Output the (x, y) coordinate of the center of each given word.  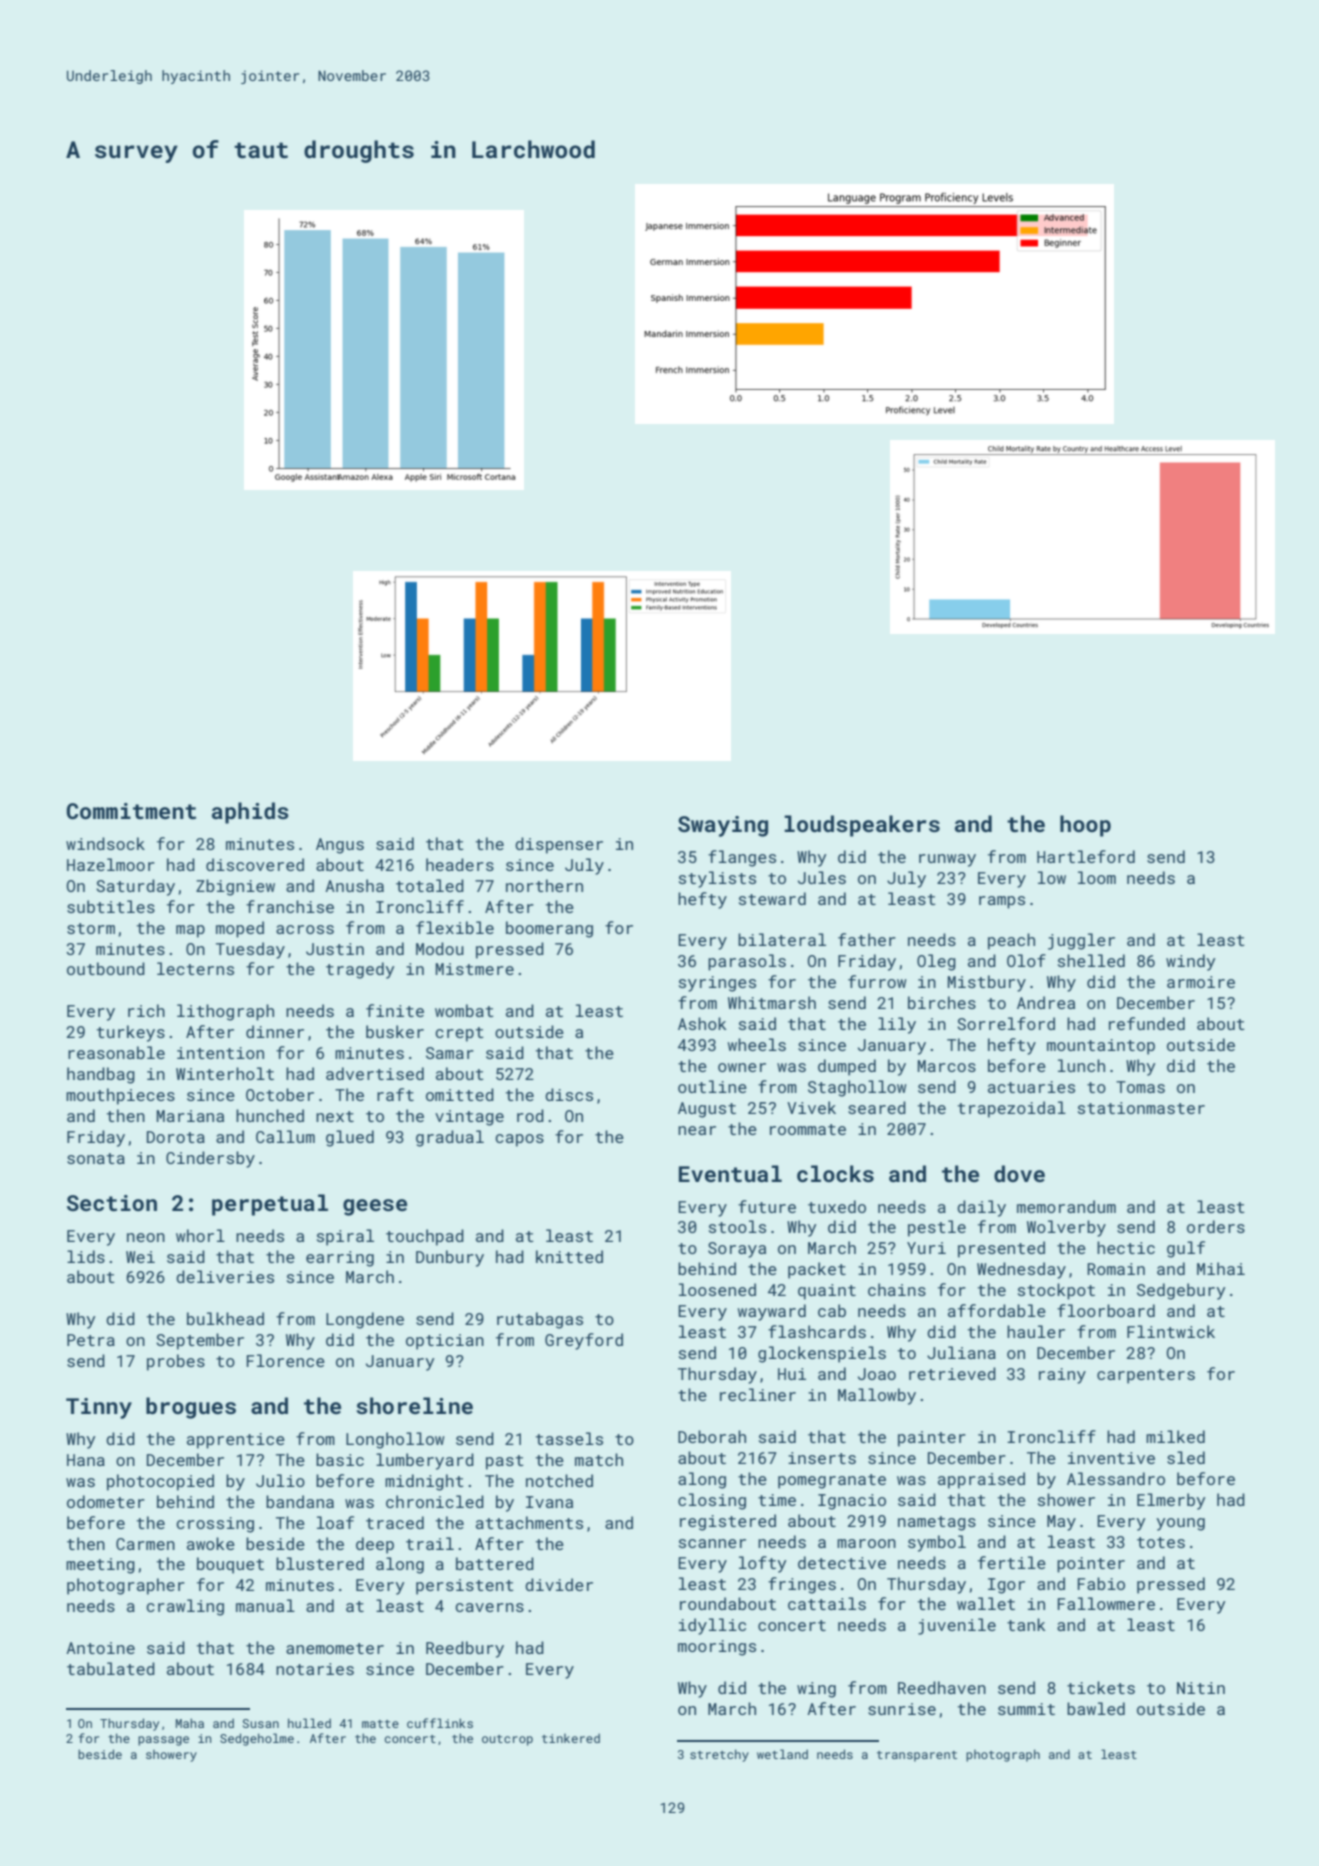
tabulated (111, 1668)
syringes (717, 984)
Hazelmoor (111, 864)
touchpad (425, 1237)
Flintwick (1171, 1331)
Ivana (549, 1502)
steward (772, 898)
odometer (106, 1501)
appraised (981, 1480)
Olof (1026, 960)
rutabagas (540, 1320)
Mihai (1221, 1268)
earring (340, 1259)
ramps (1002, 902)
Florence (286, 1360)
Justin (335, 949)
